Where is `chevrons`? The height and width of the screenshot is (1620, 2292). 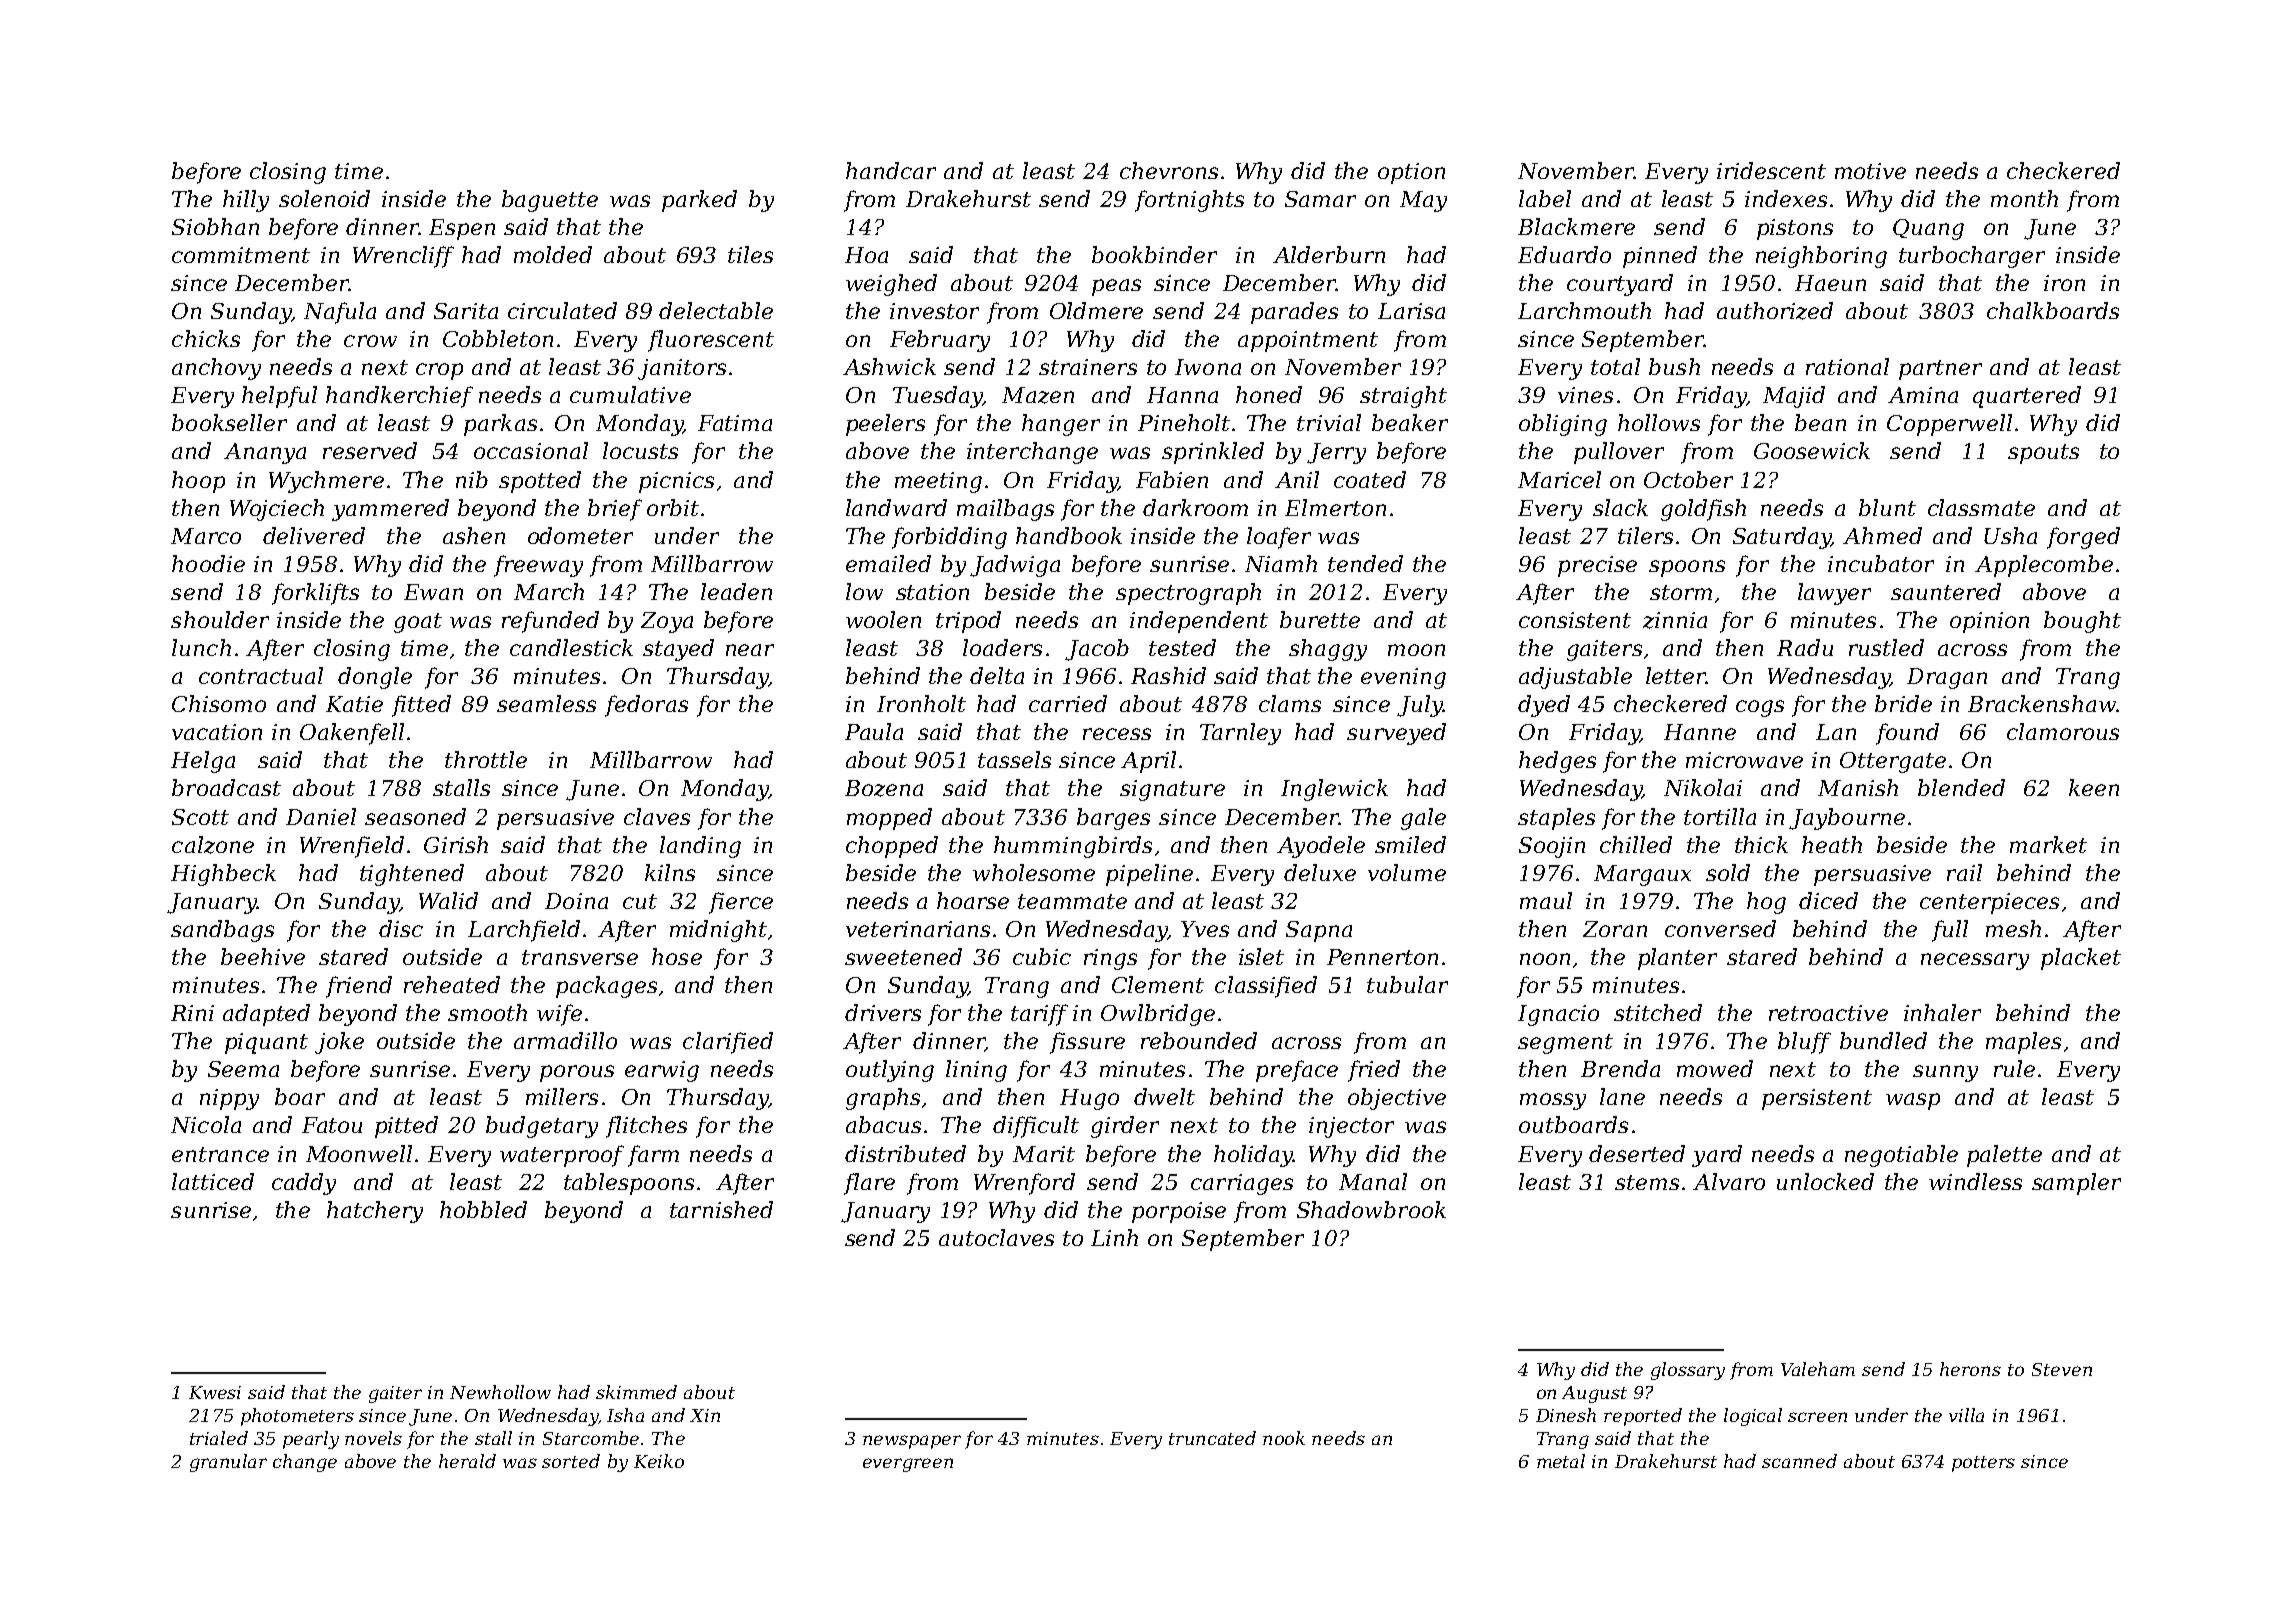
chevrons is located at coordinates (1169, 170).
